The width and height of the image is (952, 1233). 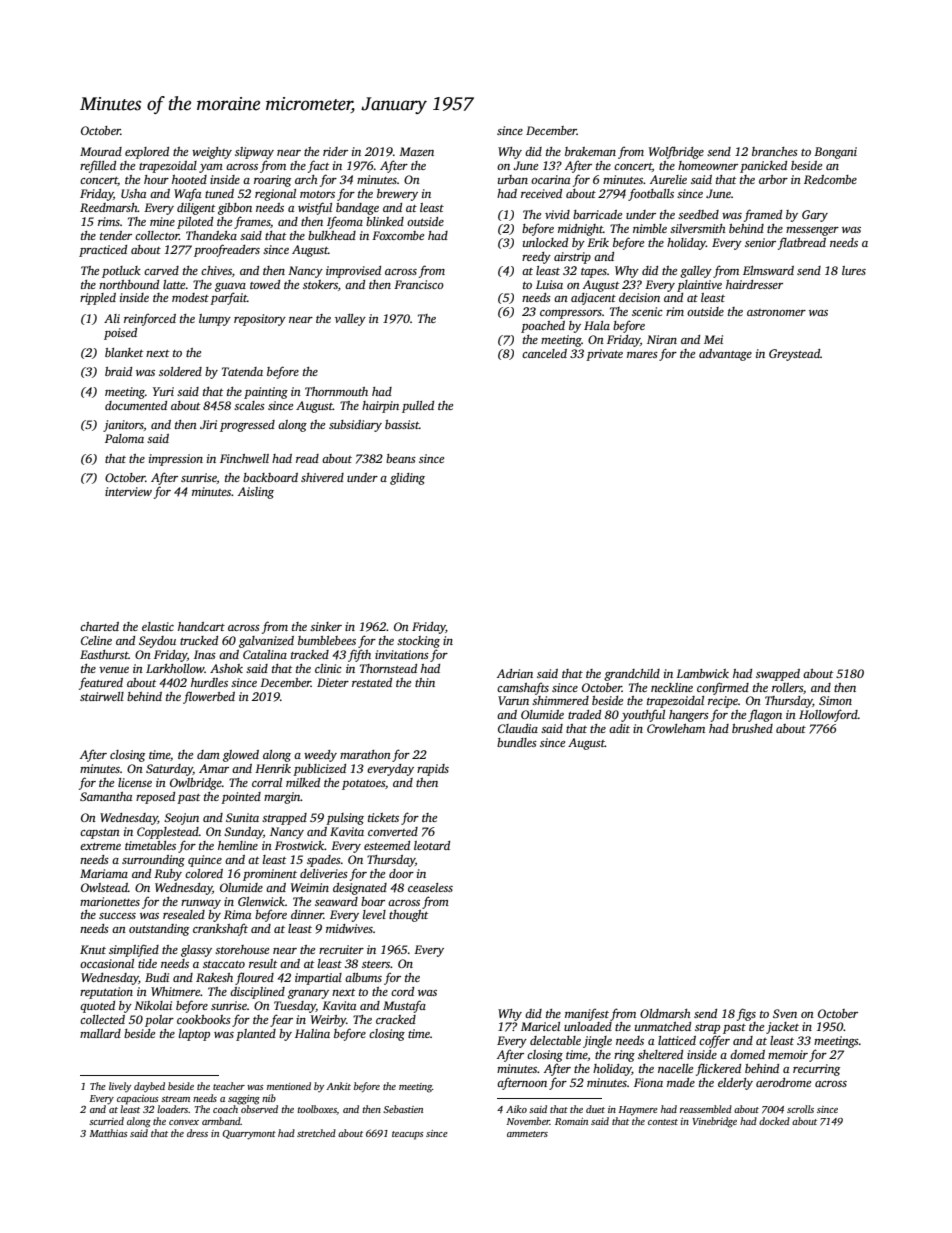 I want to click on armband, so click(x=221, y=1121).
